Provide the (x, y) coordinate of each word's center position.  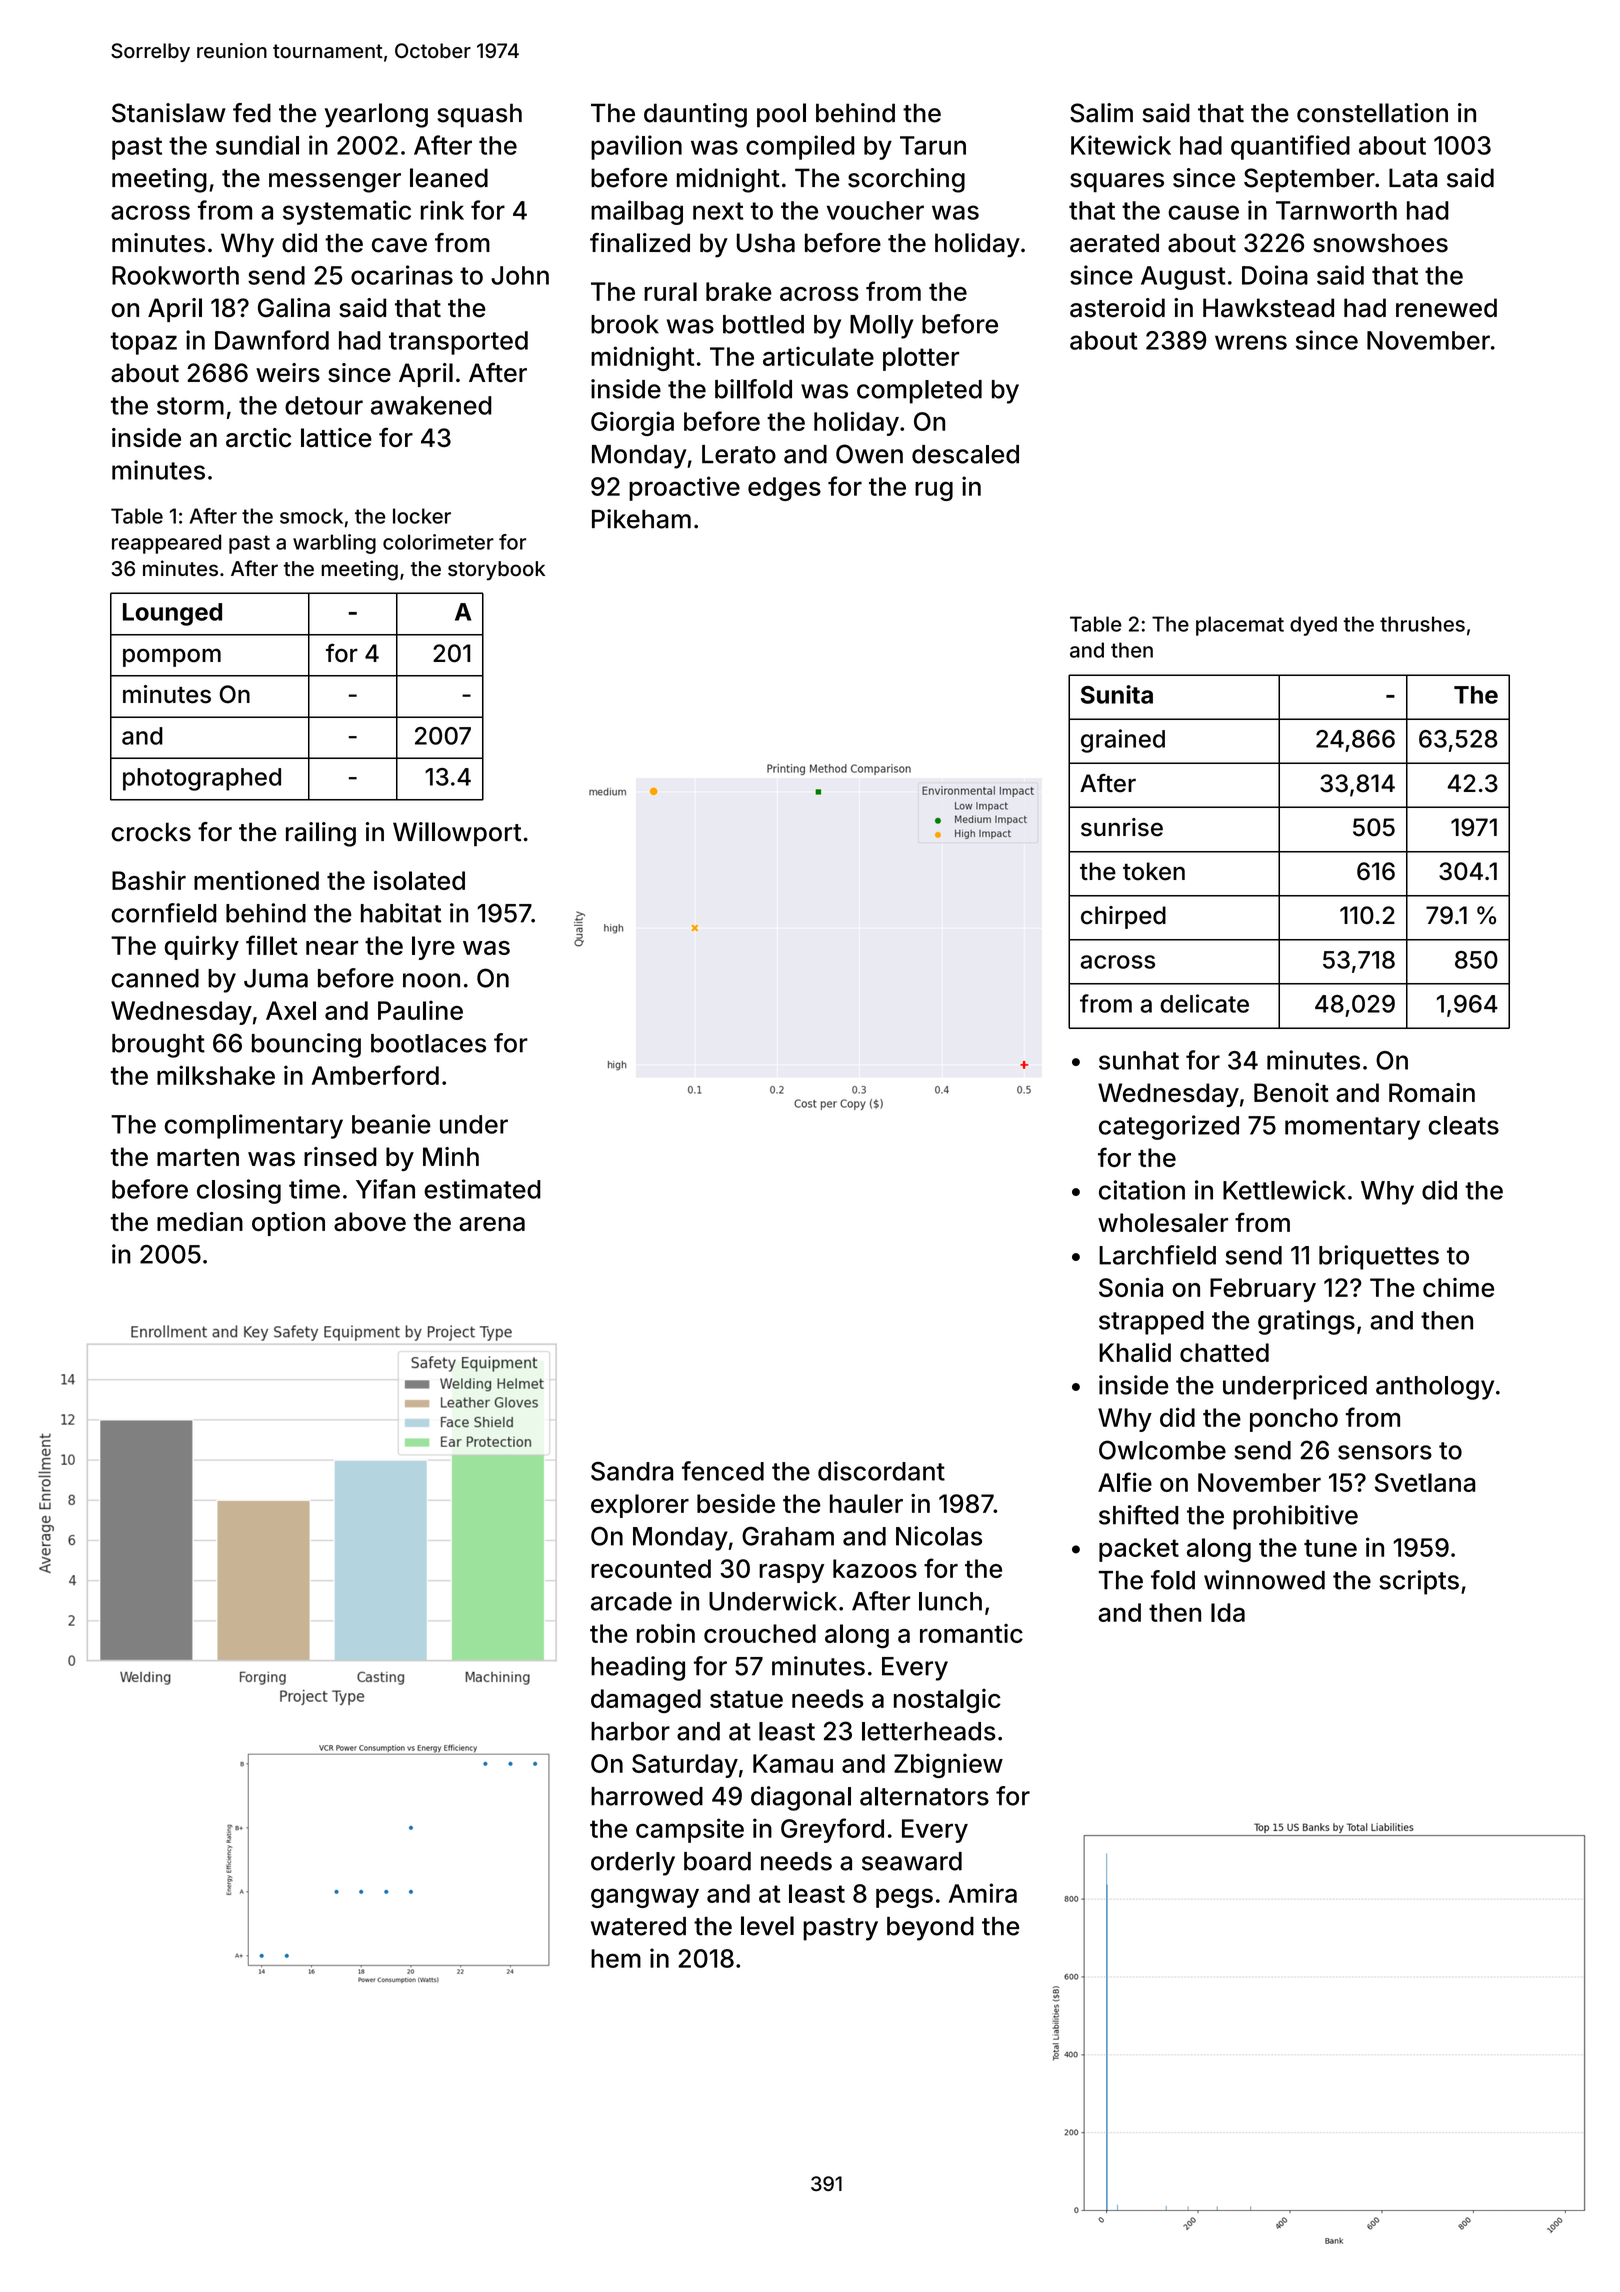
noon (431, 980)
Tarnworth (1336, 210)
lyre (433, 948)
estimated (482, 1189)
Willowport (457, 834)
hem (616, 1958)
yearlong (376, 115)
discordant (881, 1471)
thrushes (1422, 624)
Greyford (832, 1830)
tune (1330, 1548)
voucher (875, 210)
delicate (1205, 1003)
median (200, 1221)
